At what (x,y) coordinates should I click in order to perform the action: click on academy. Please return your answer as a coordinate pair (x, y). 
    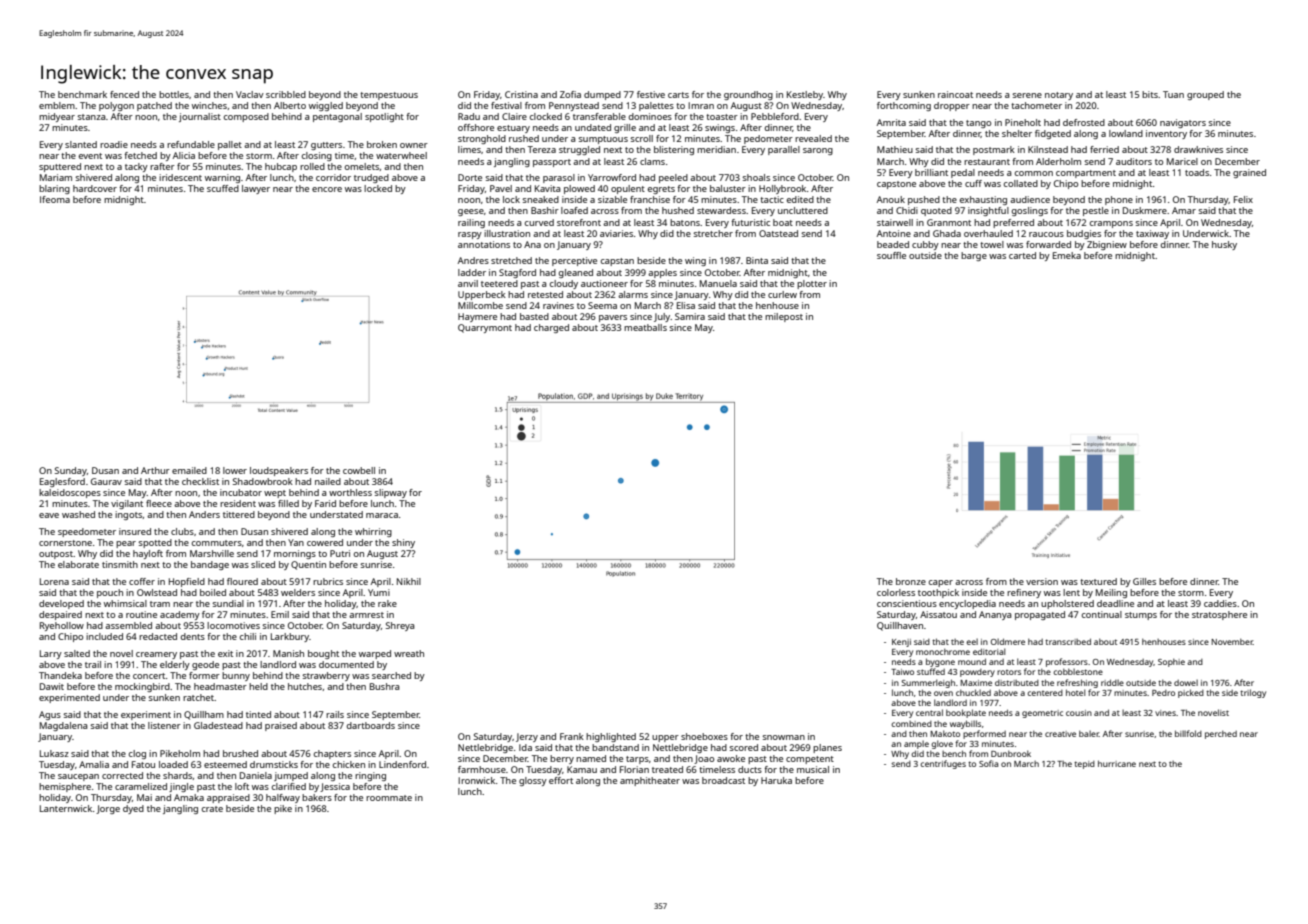
    Looking at the image, I should click on (180, 615).
